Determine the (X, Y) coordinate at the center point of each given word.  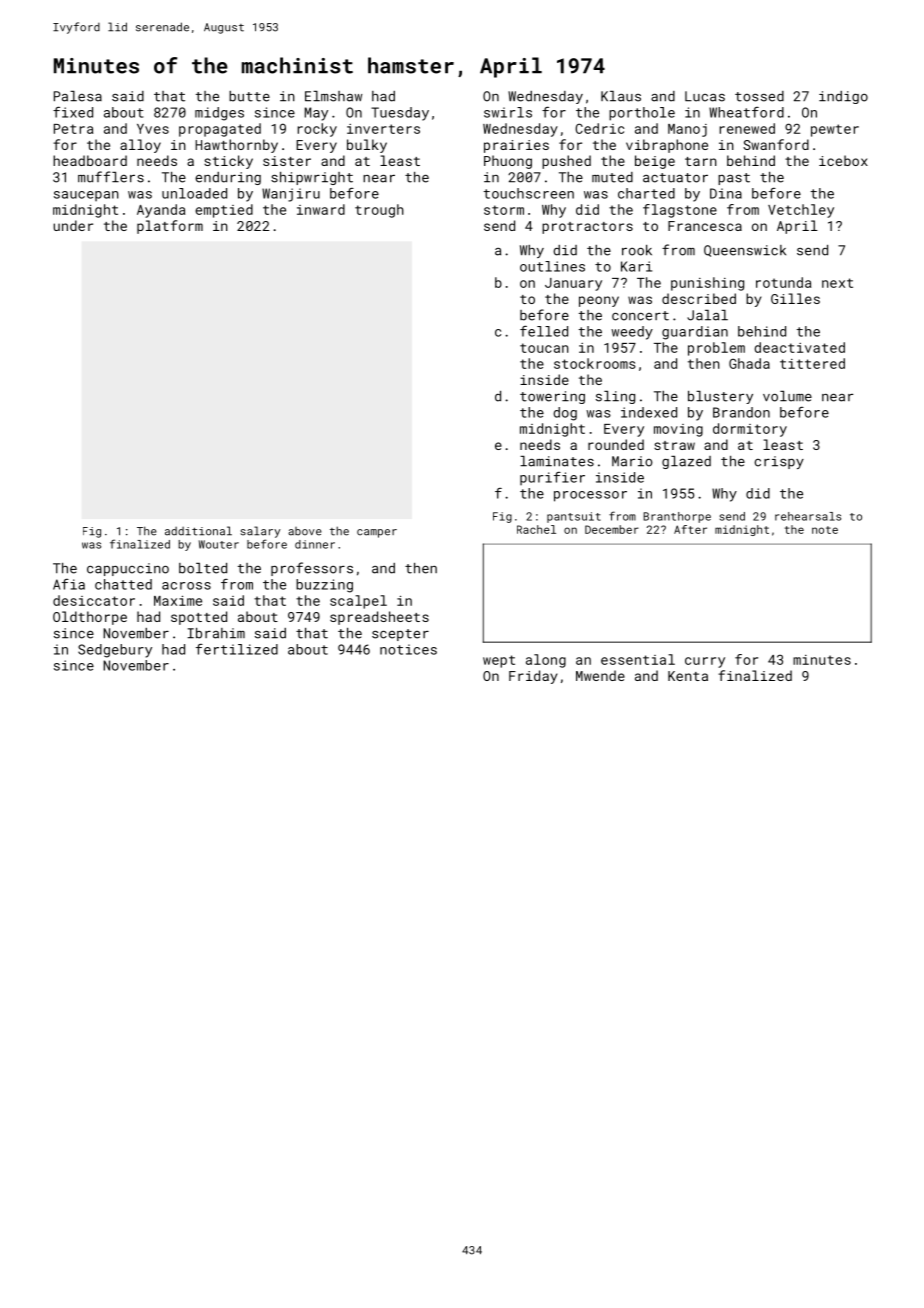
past (734, 179)
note (825, 530)
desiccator (94, 600)
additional (198, 531)
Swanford (776, 144)
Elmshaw (333, 96)
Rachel (536, 529)
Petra (73, 129)
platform (170, 227)
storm (504, 210)
